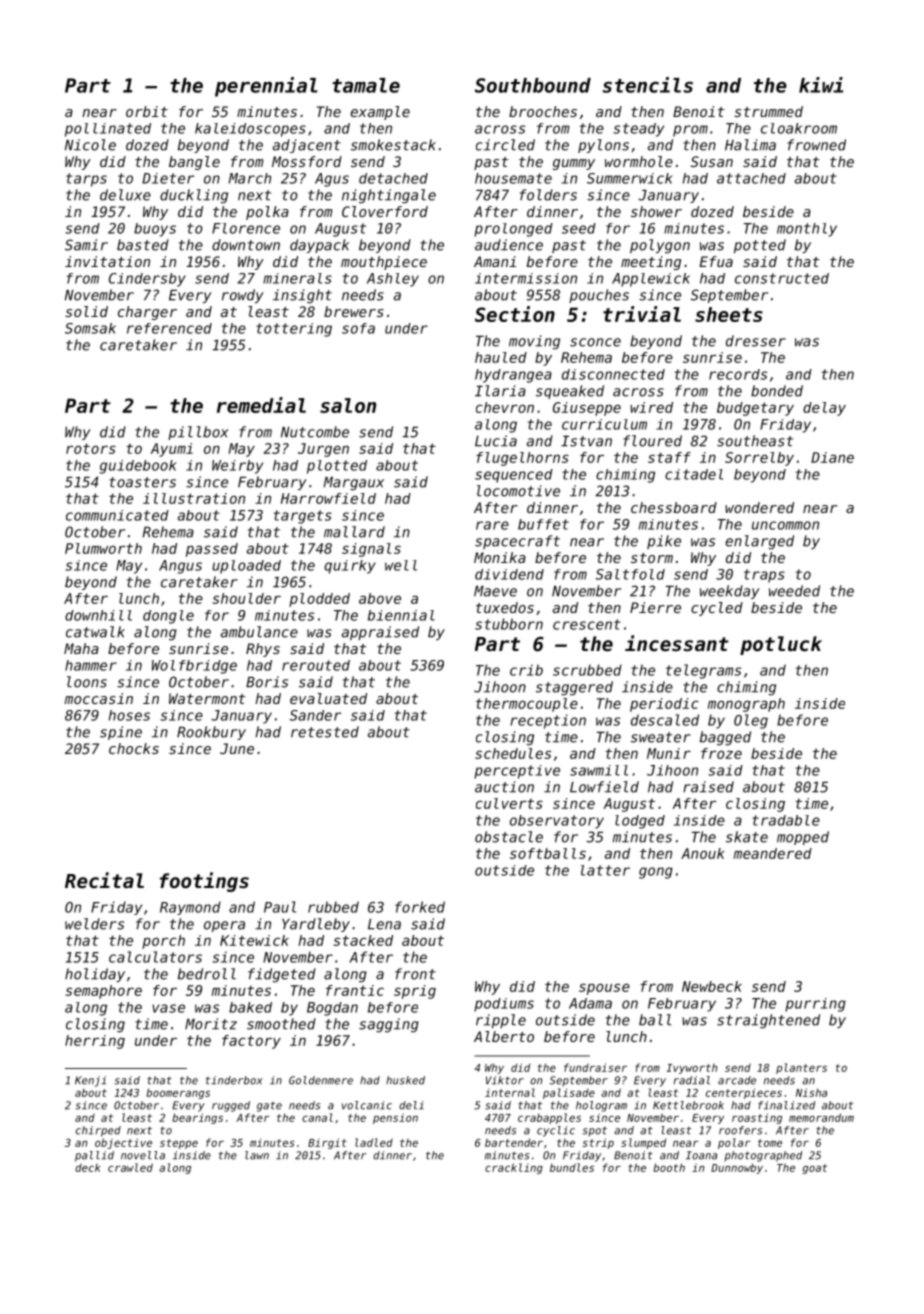 The height and width of the image is (1314, 924). Describe the element at coordinates (782, 278) in the image. I see `constructed` at that location.
